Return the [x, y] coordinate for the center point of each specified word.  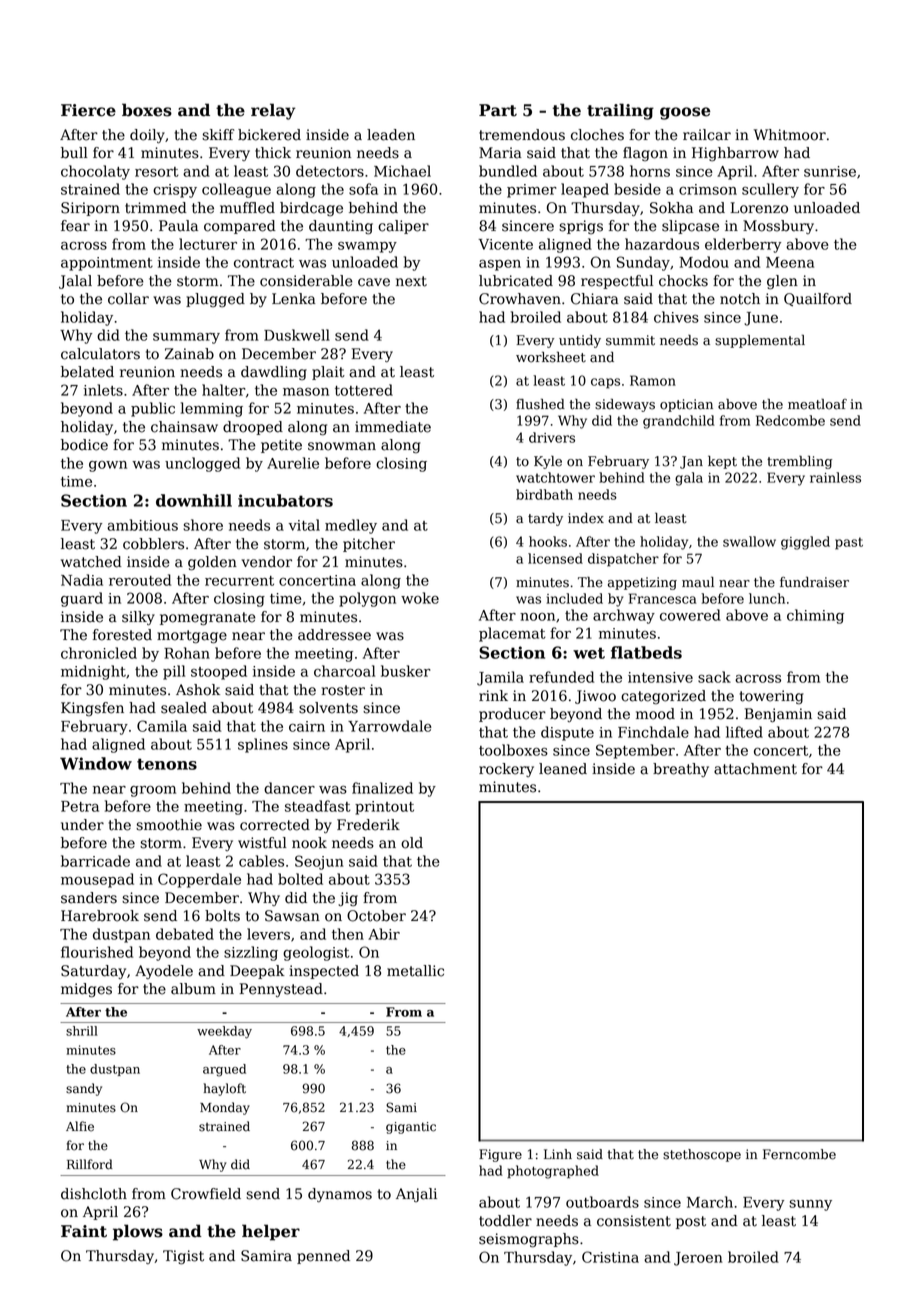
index [586, 518]
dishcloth [94, 1194]
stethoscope [702, 1155]
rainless [835, 477]
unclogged [202, 464]
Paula [178, 226]
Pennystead [281, 990]
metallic [415, 971]
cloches [597, 135]
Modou [704, 262]
